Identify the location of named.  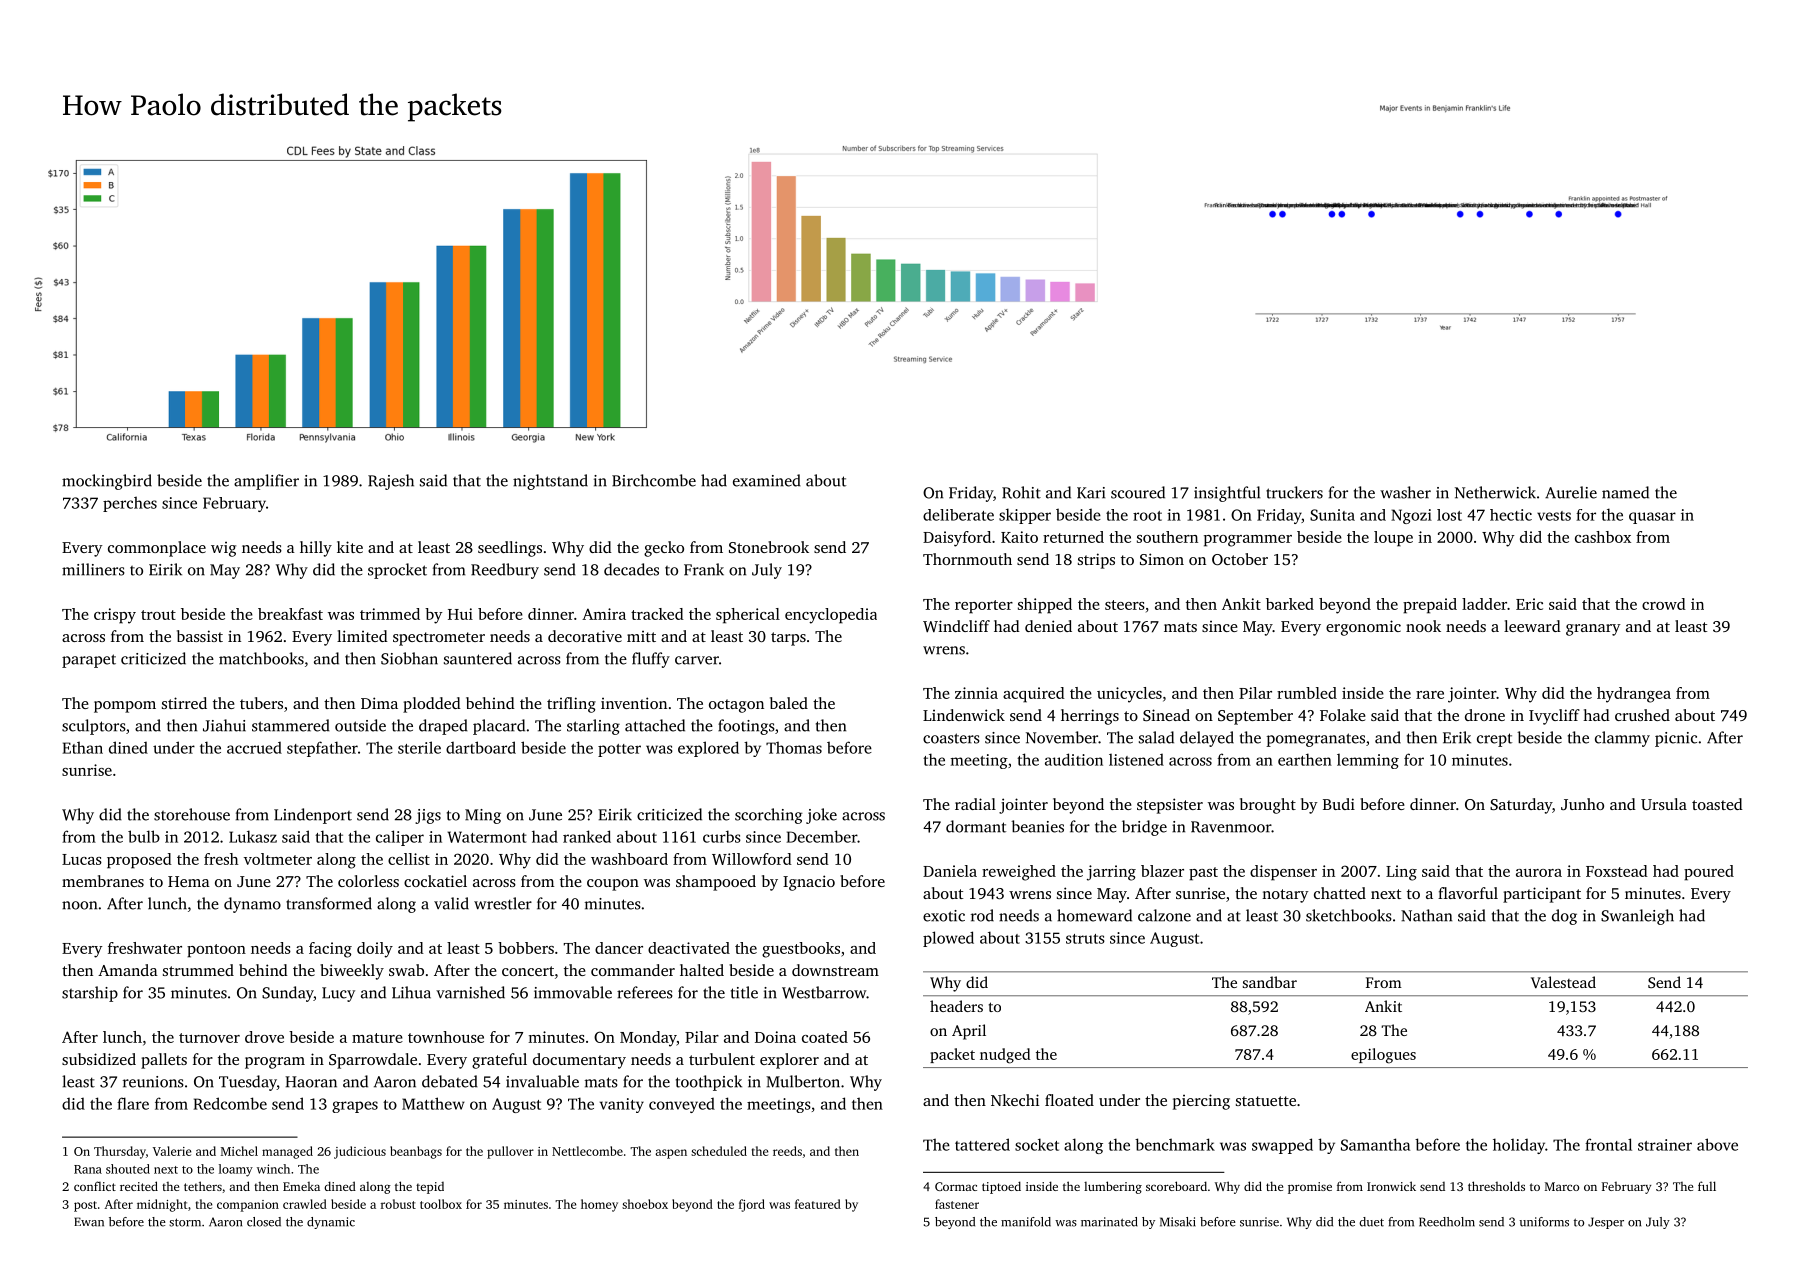
(1625, 492).
